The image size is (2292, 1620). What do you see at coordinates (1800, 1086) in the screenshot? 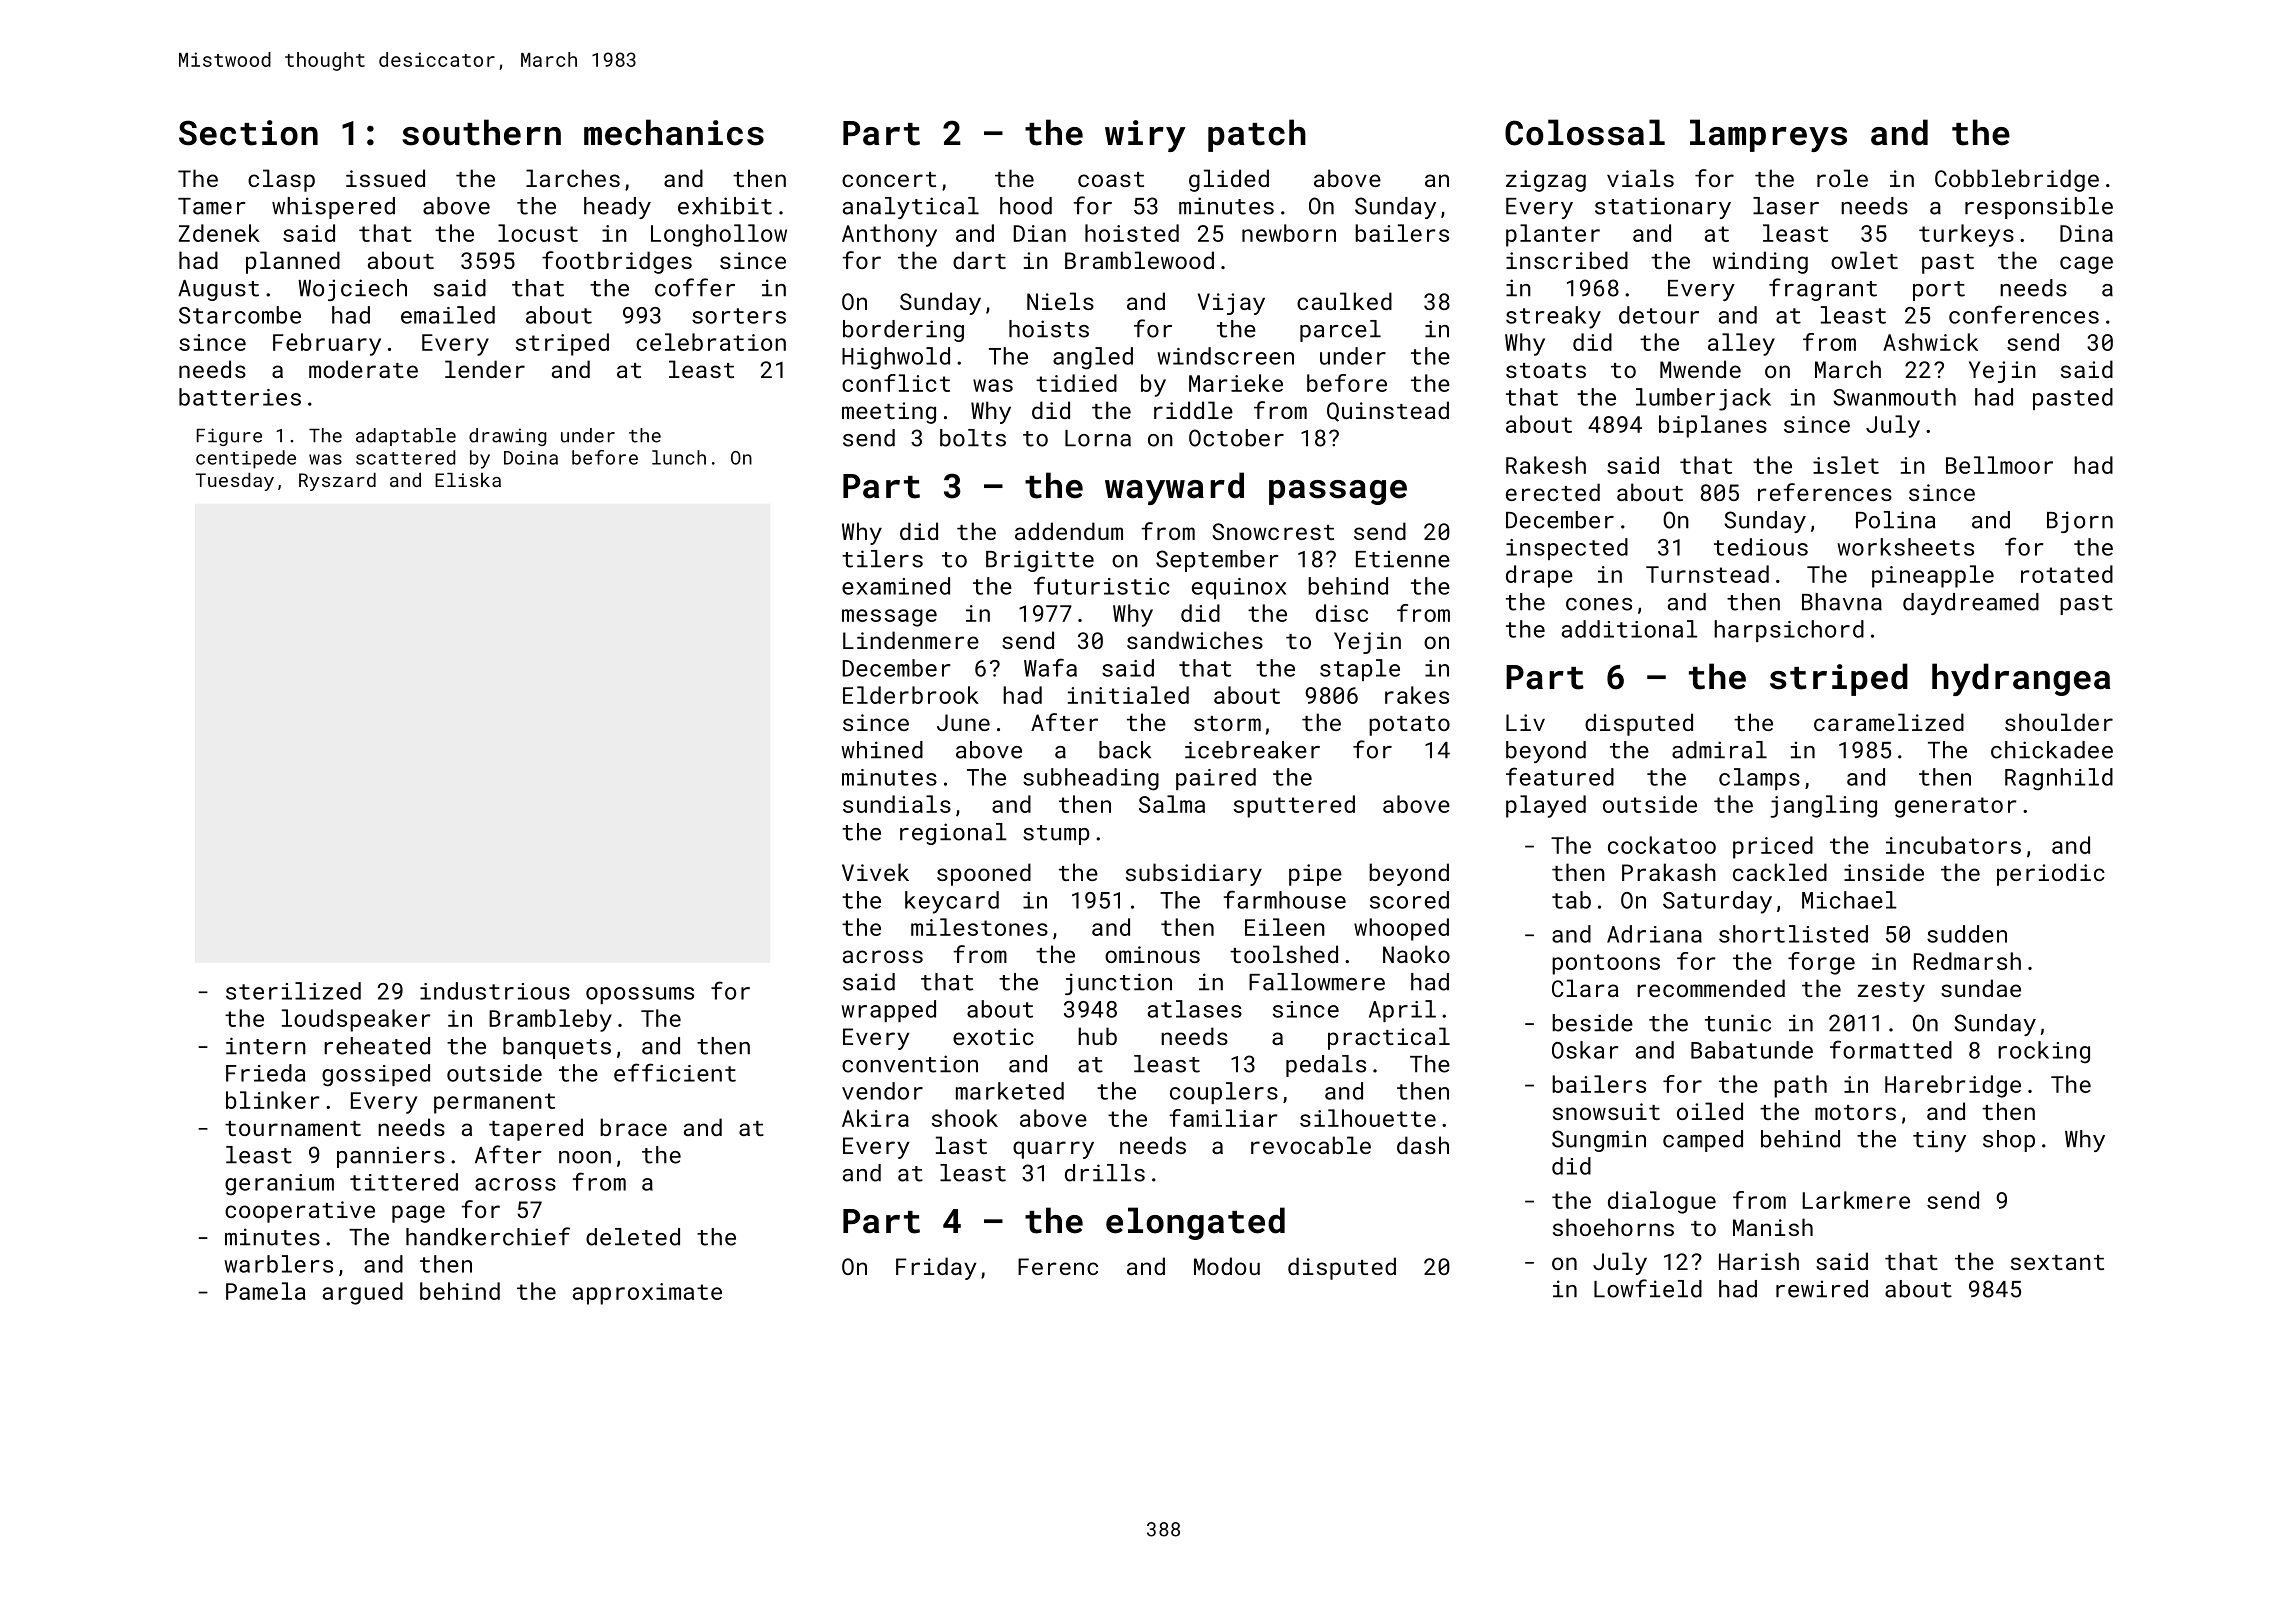
I see `path` at bounding box center [1800, 1086].
